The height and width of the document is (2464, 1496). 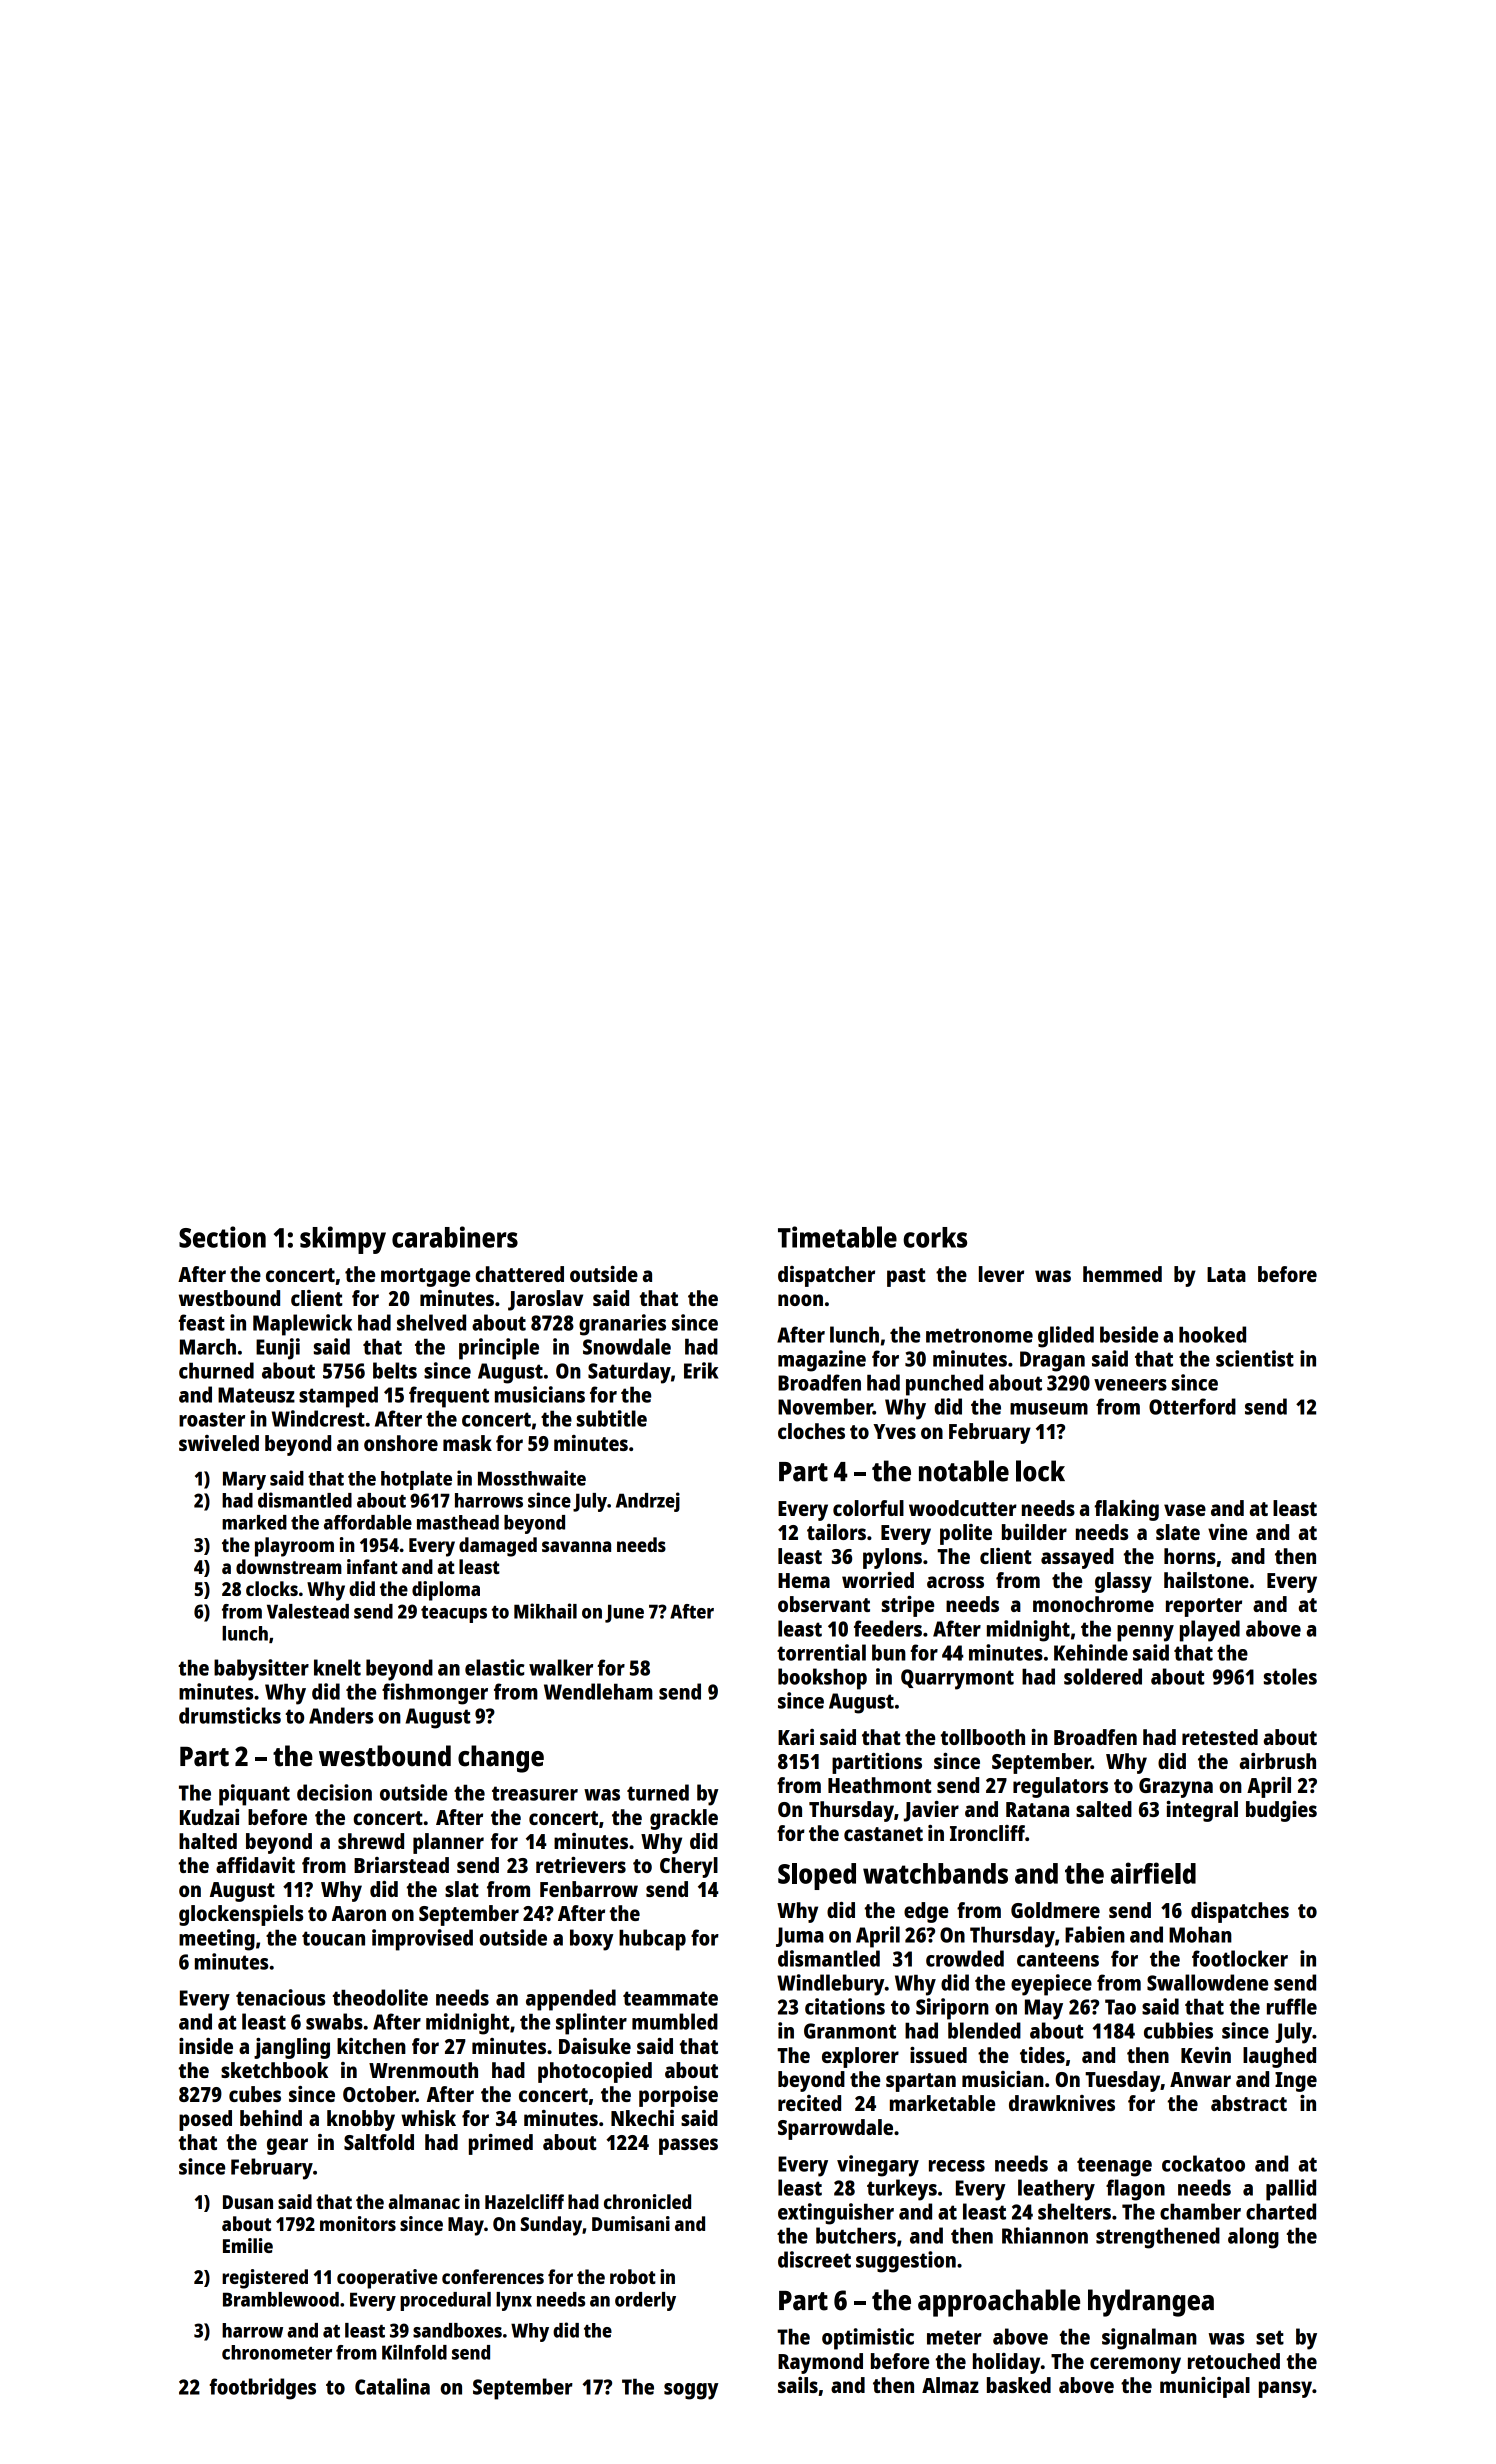 What do you see at coordinates (498, 1547) in the document?
I see `damaged` at bounding box center [498, 1547].
